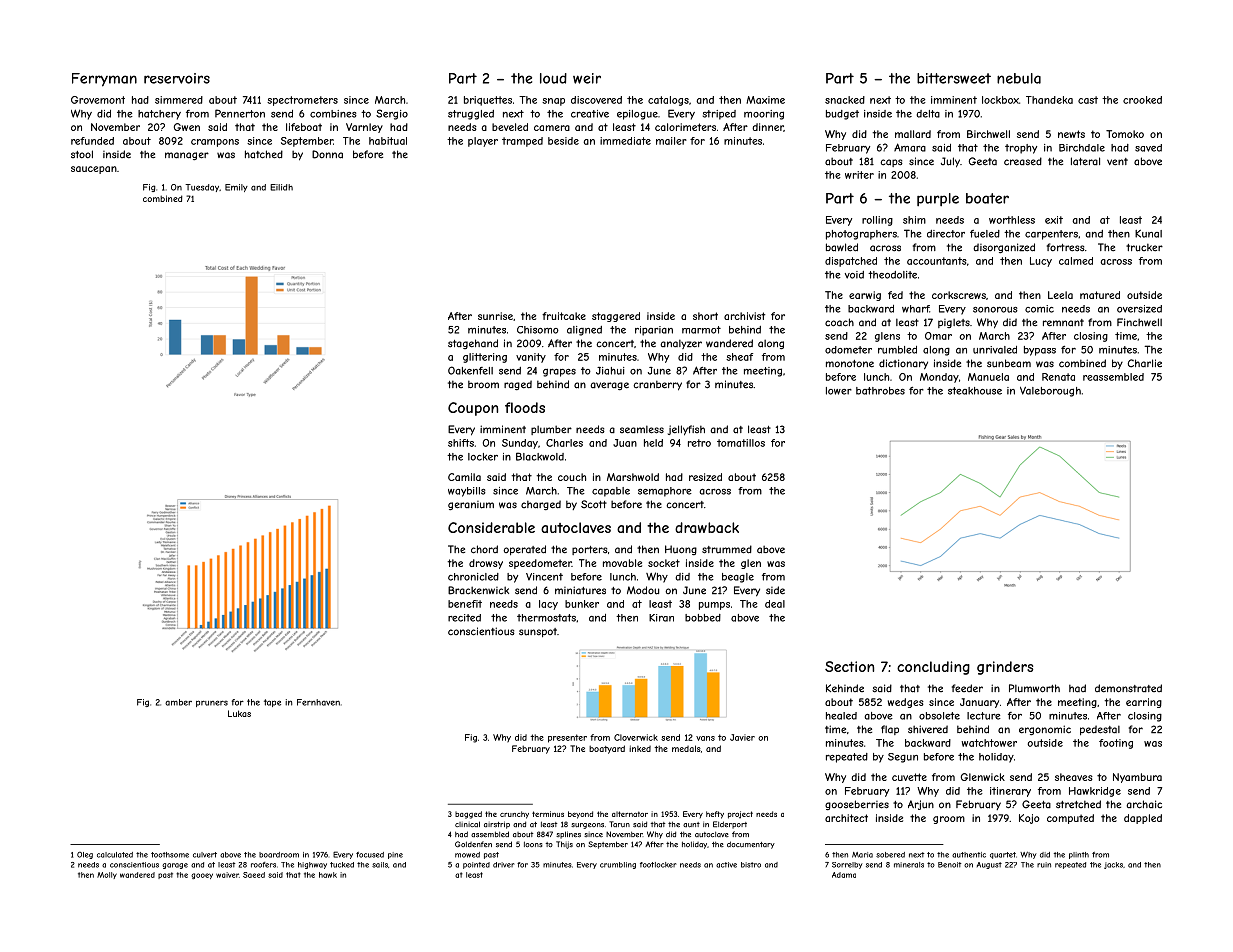 This screenshot has width=1233, height=952. I want to click on highway, so click(312, 865).
